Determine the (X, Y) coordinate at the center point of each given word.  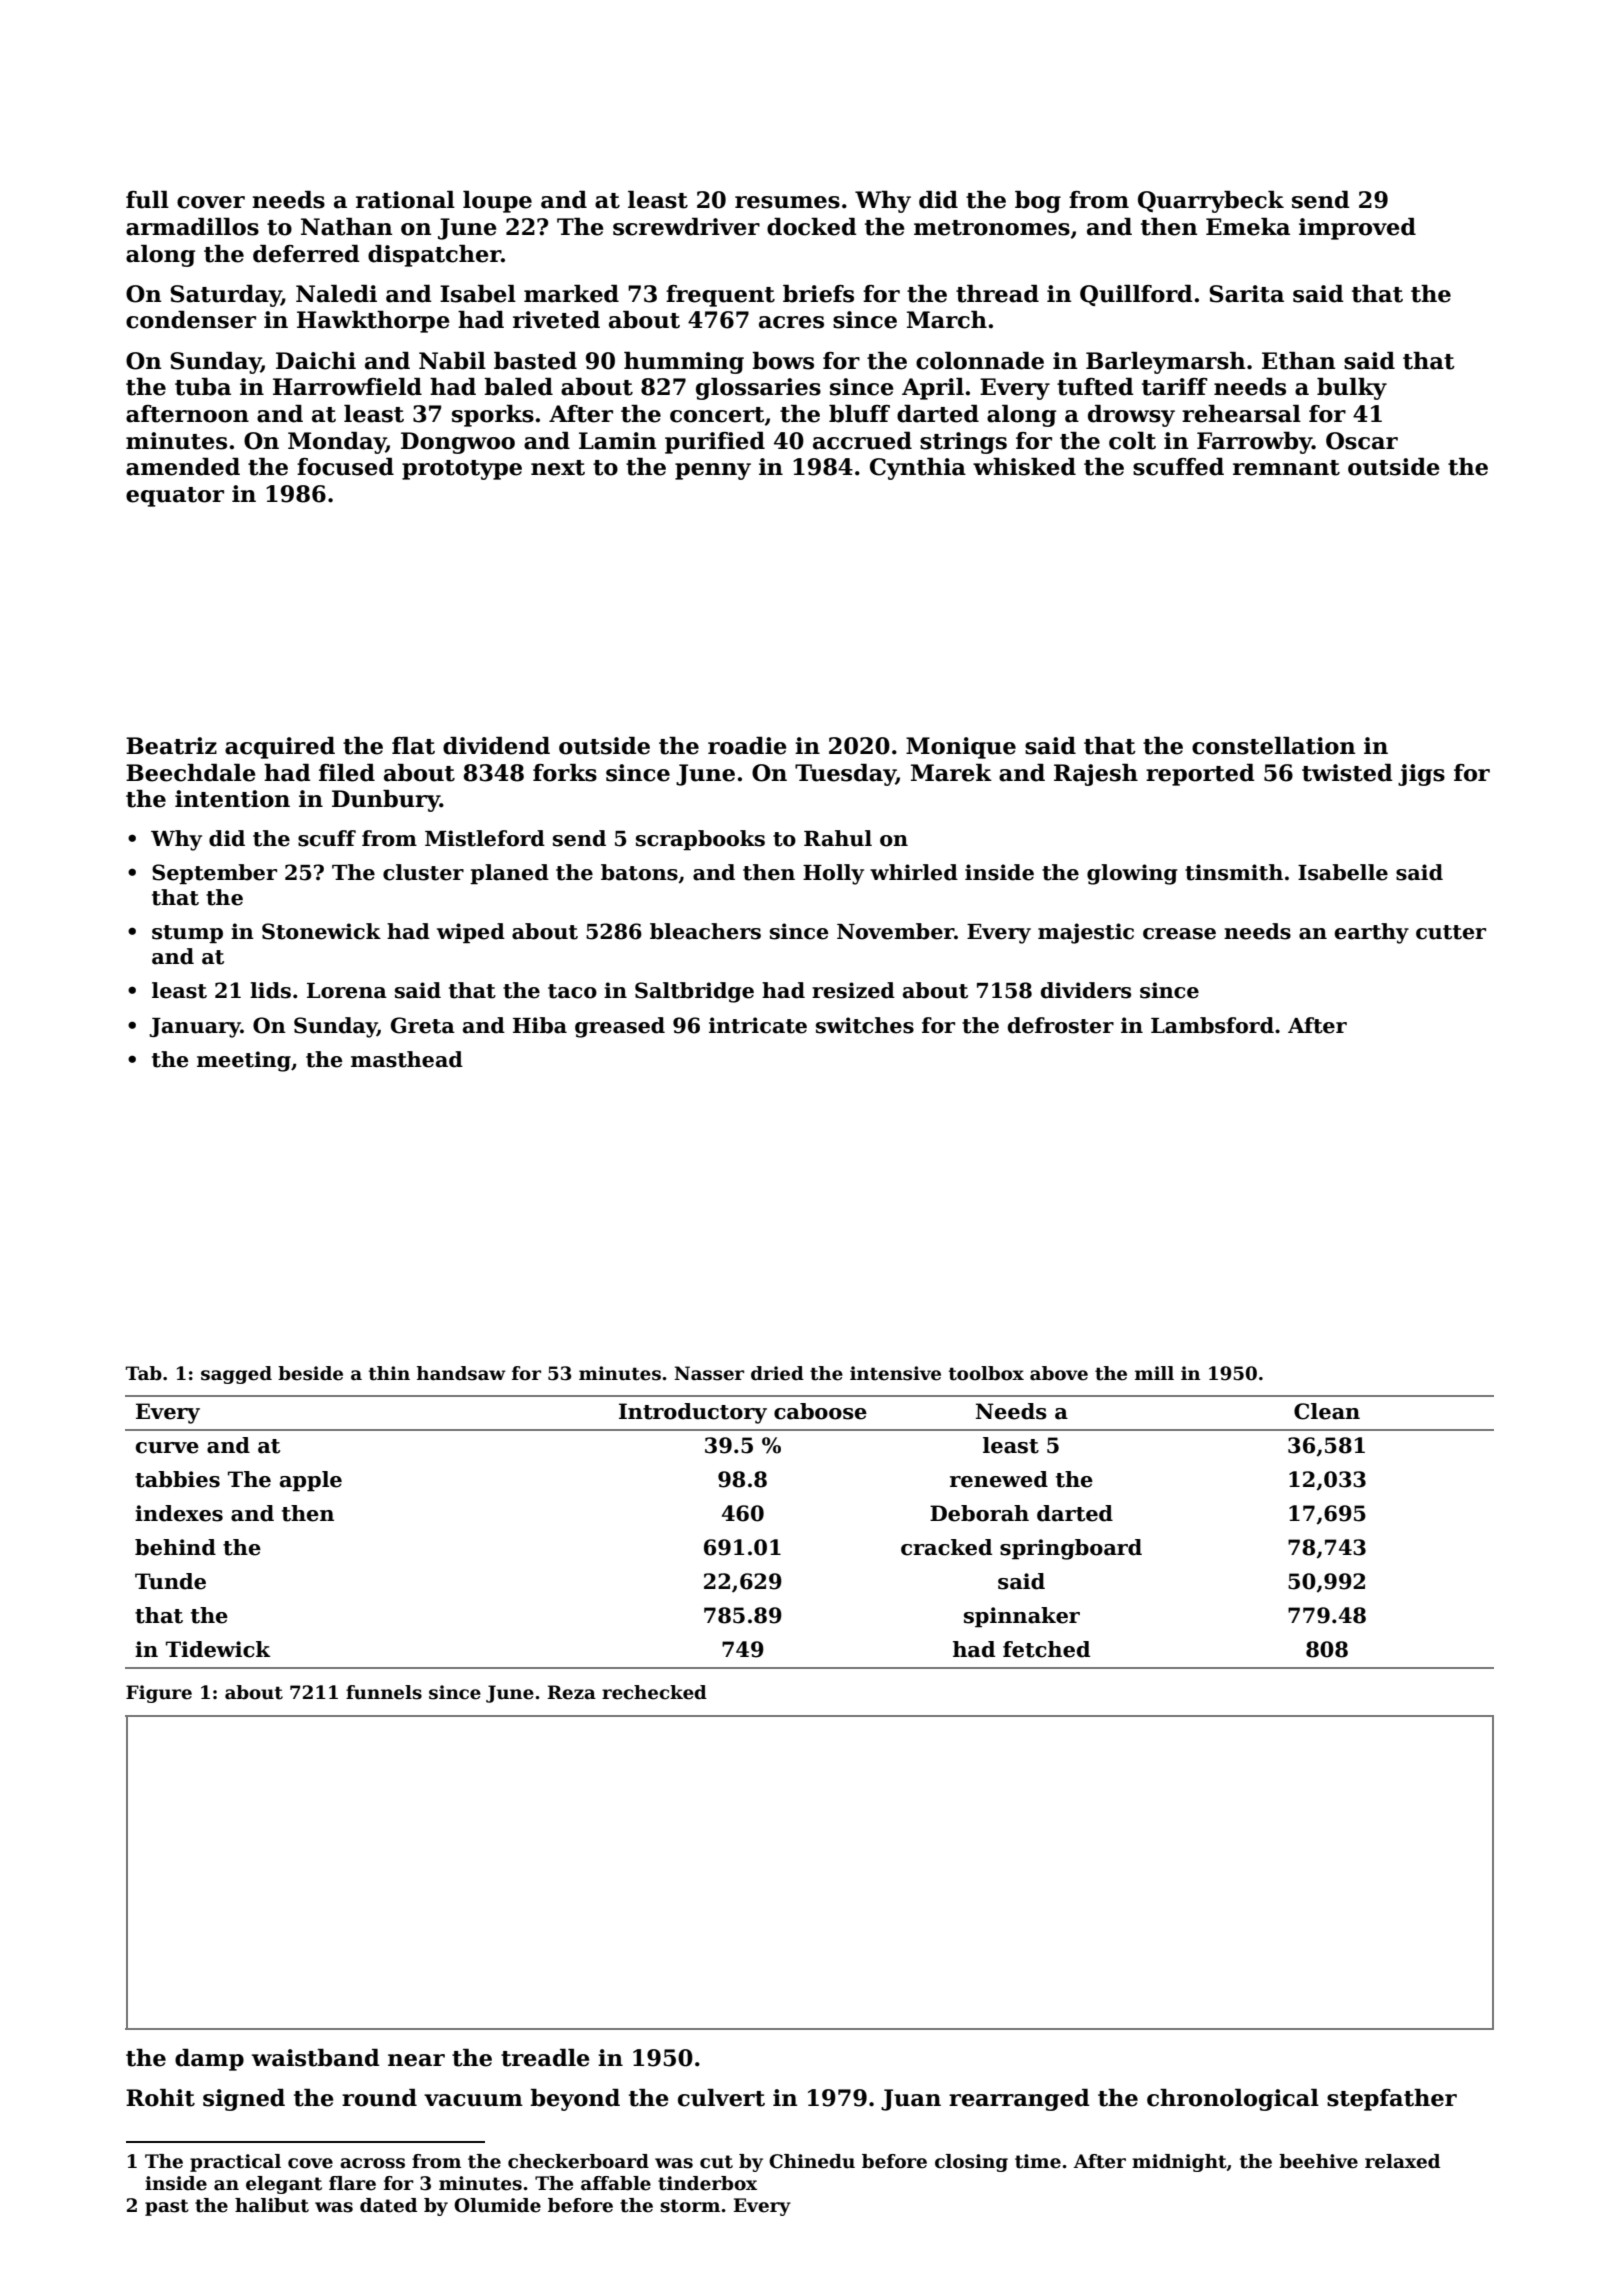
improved (1357, 229)
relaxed (1402, 2161)
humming (684, 363)
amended (183, 467)
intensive (895, 1373)
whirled (914, 872)
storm (690, 2206)
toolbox (986, 1373)
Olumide (497, 2205)
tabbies (177, 1479)
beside (310, 1373)
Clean (1327, 1411)
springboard (1071, 1549)
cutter (1451, 932)
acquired (280, 748)
